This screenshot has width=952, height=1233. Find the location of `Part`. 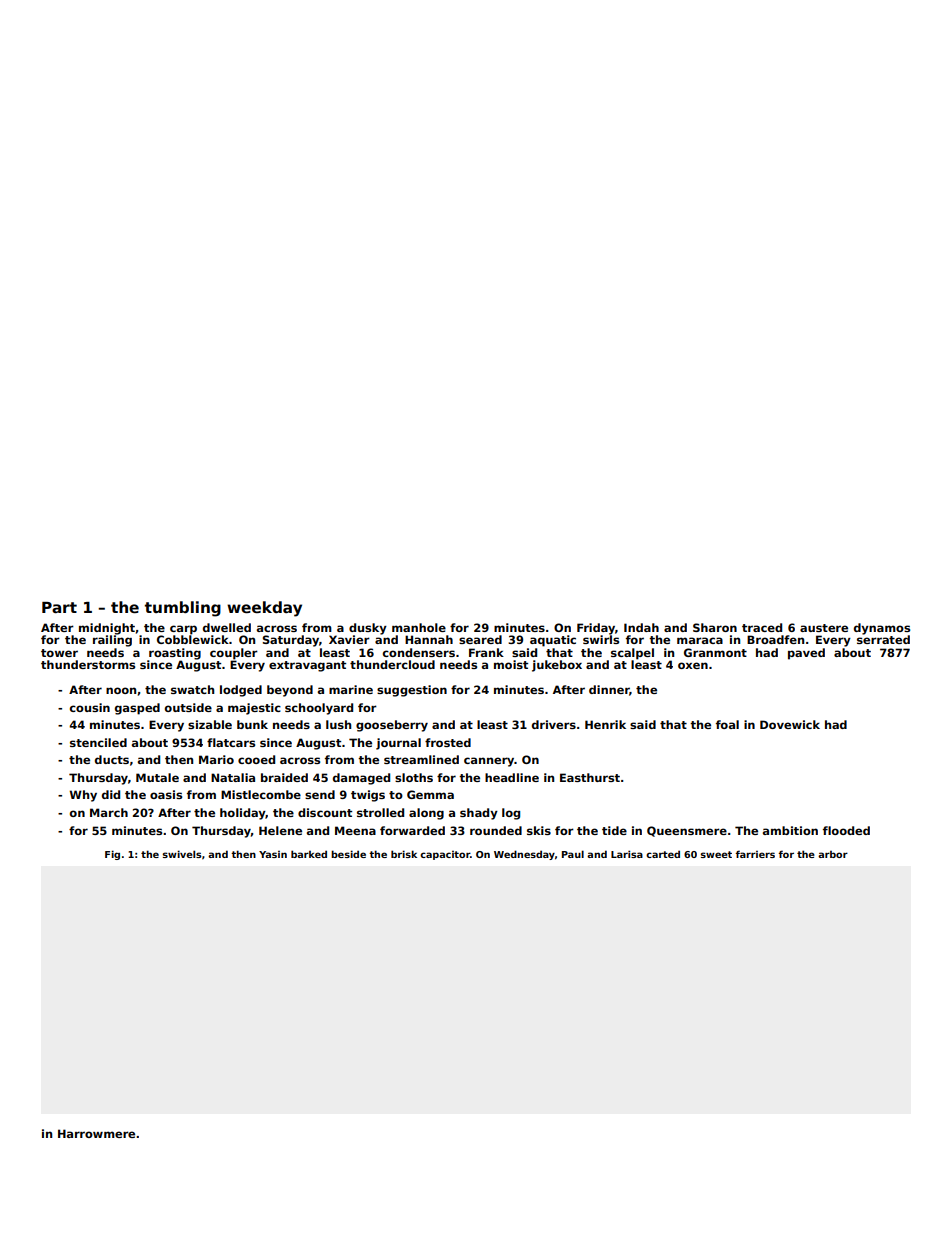

Part is located at coordinates (59, 607).
